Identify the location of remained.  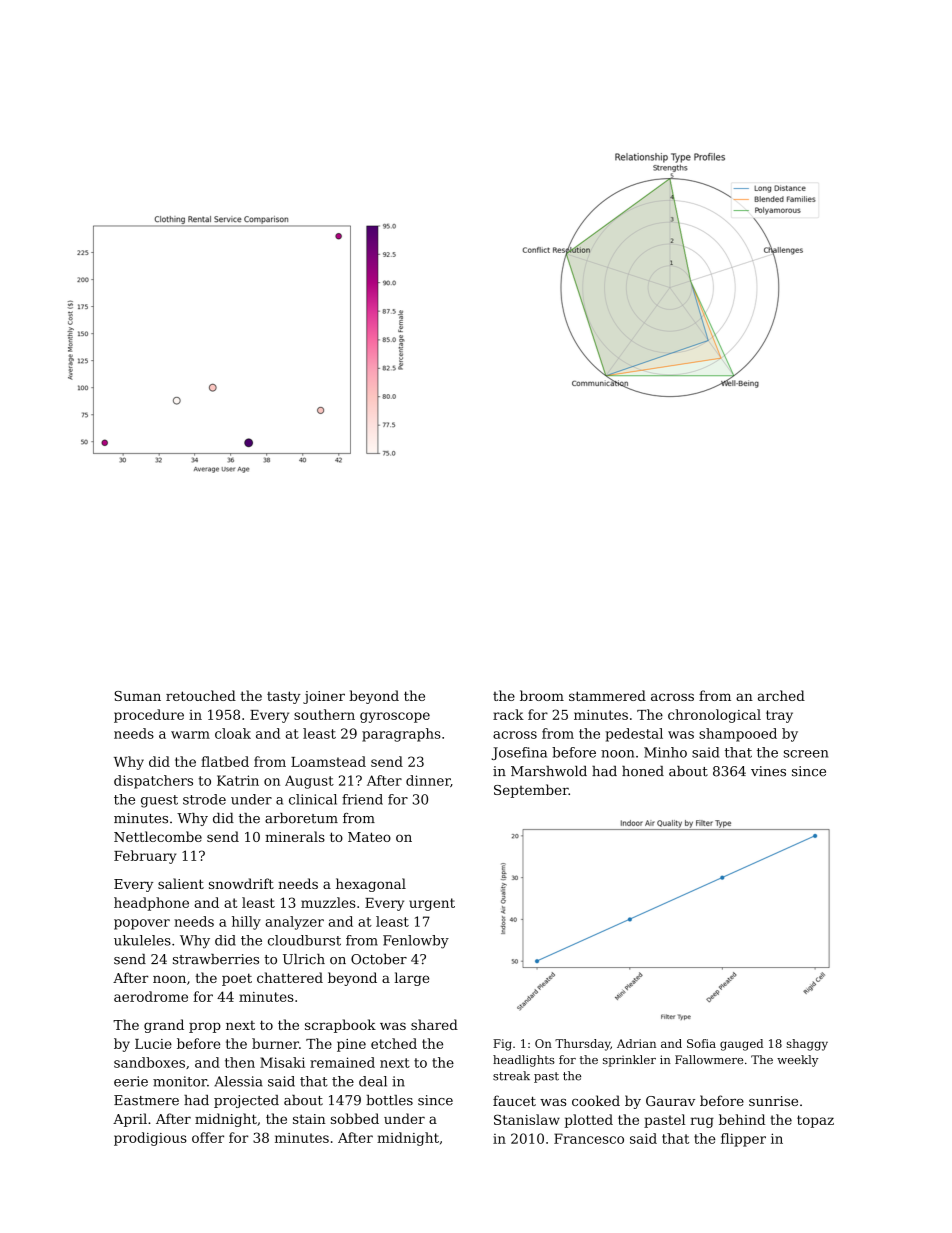
(342, 1062).
